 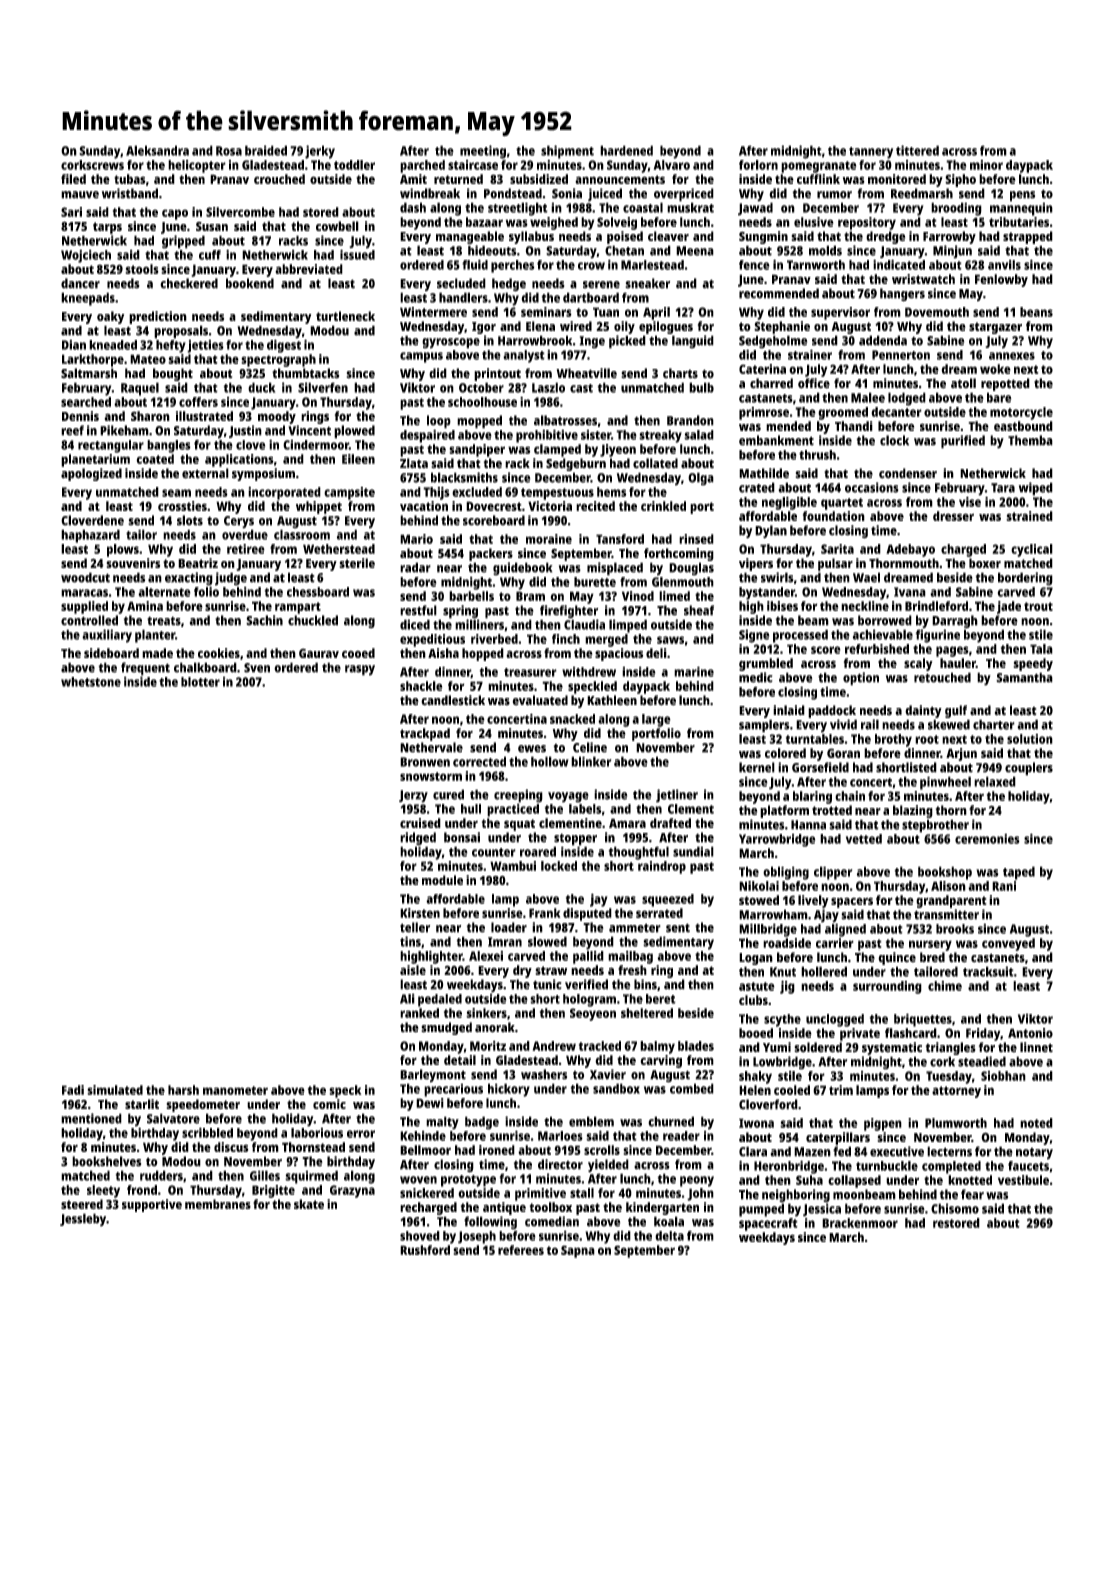 What do you see at coordinates (669, 1221) in the document?
I see `koala` at bounding box center [669, 1221].
